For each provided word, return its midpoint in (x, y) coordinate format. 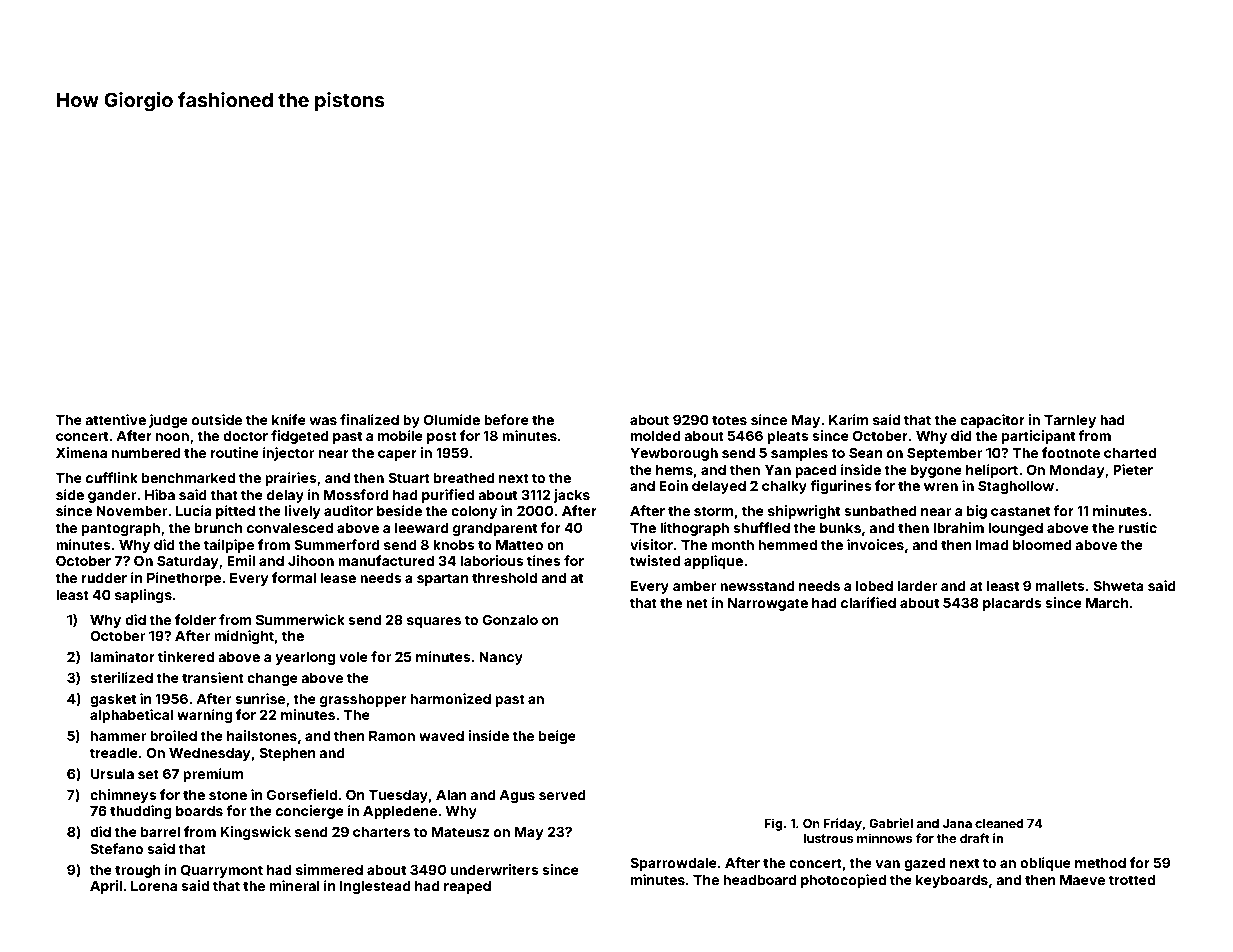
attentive (115, 419)
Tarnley (1070, 421)
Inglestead (375, 887)
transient (213, 677)
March (1107, 603)
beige (557, 737)
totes (729, 420)
